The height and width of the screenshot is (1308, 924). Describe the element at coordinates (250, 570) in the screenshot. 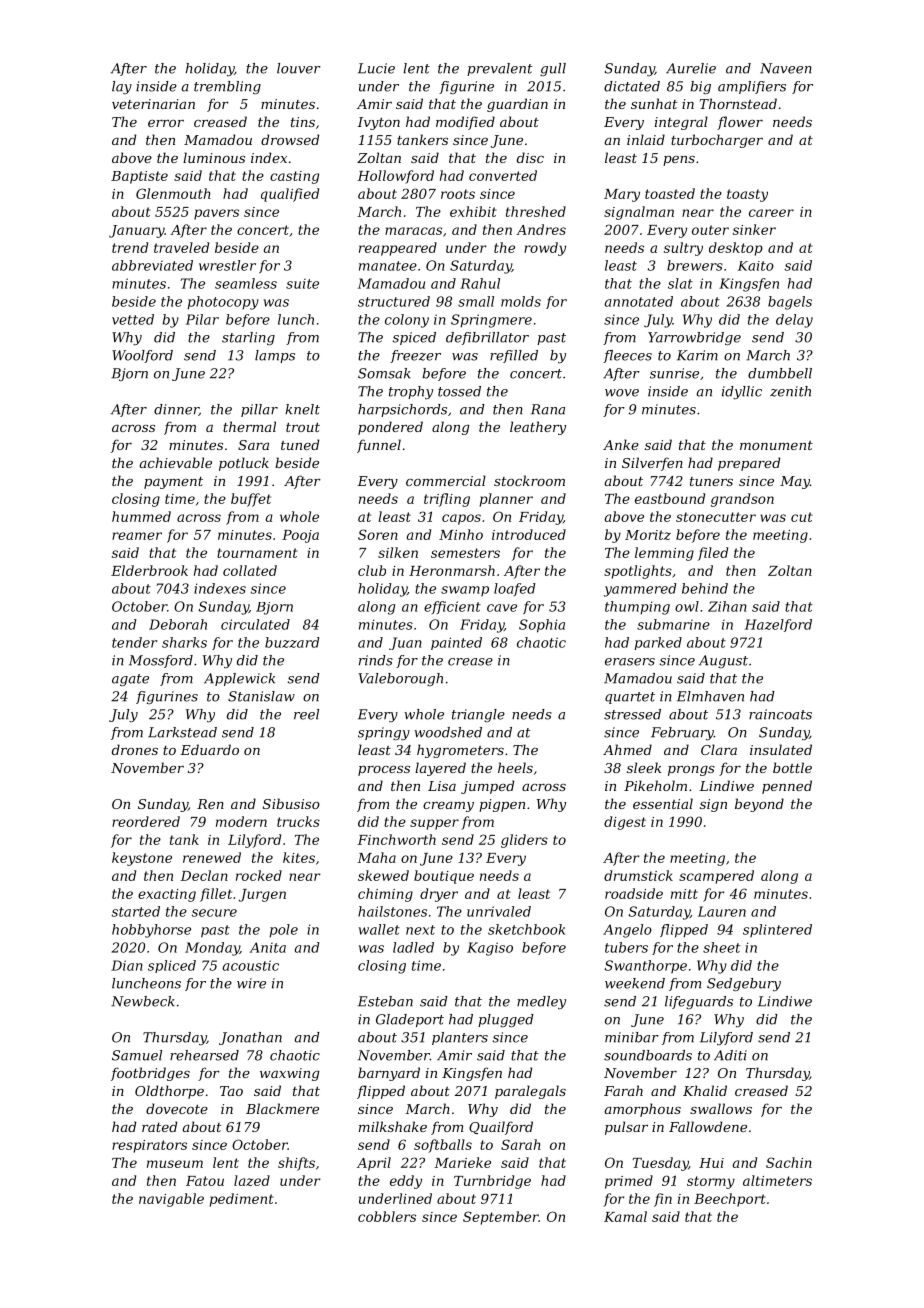

I see `collated` at that location.
